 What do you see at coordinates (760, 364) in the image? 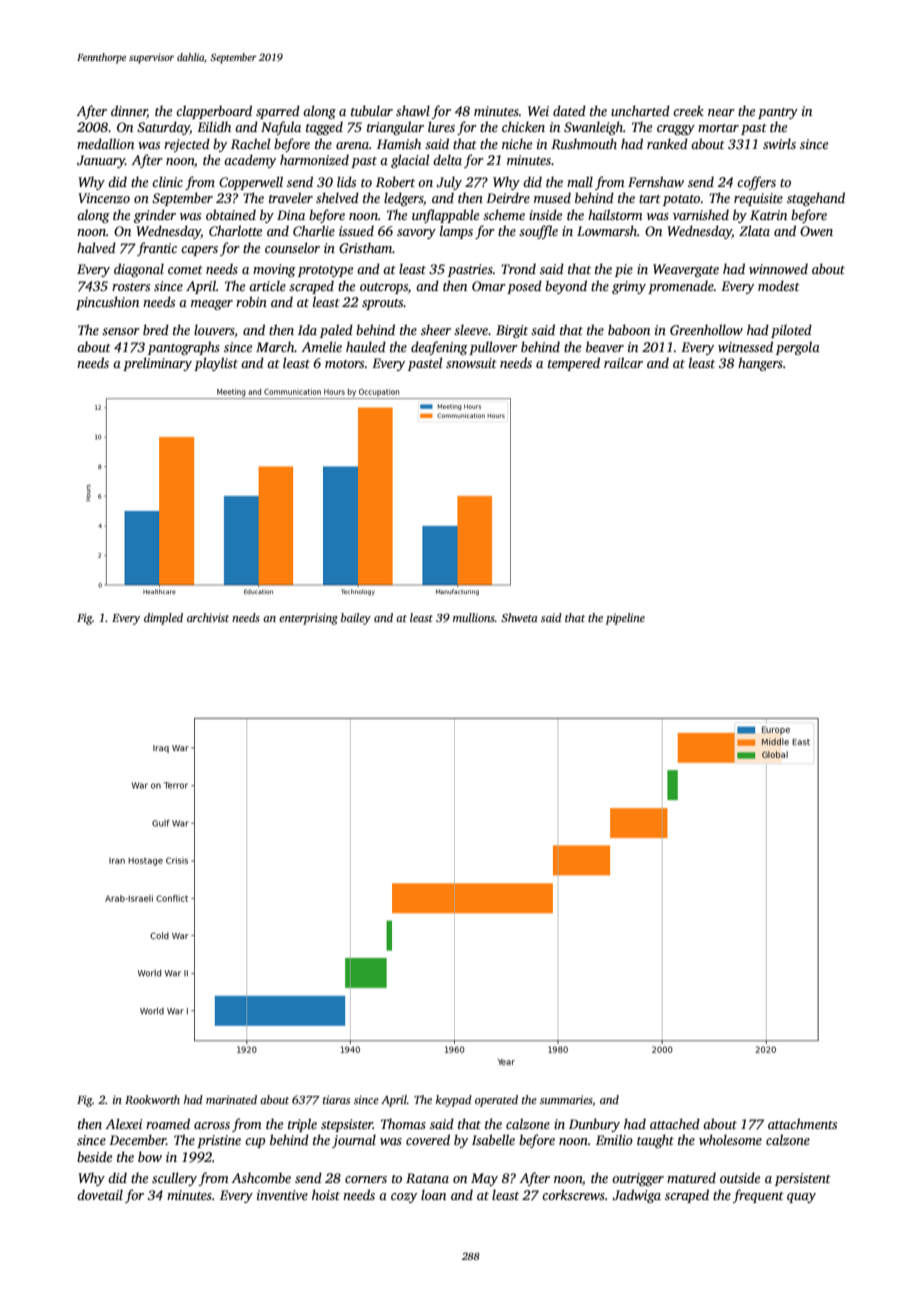
I see `hangers` at bounding box center [760, 364].
